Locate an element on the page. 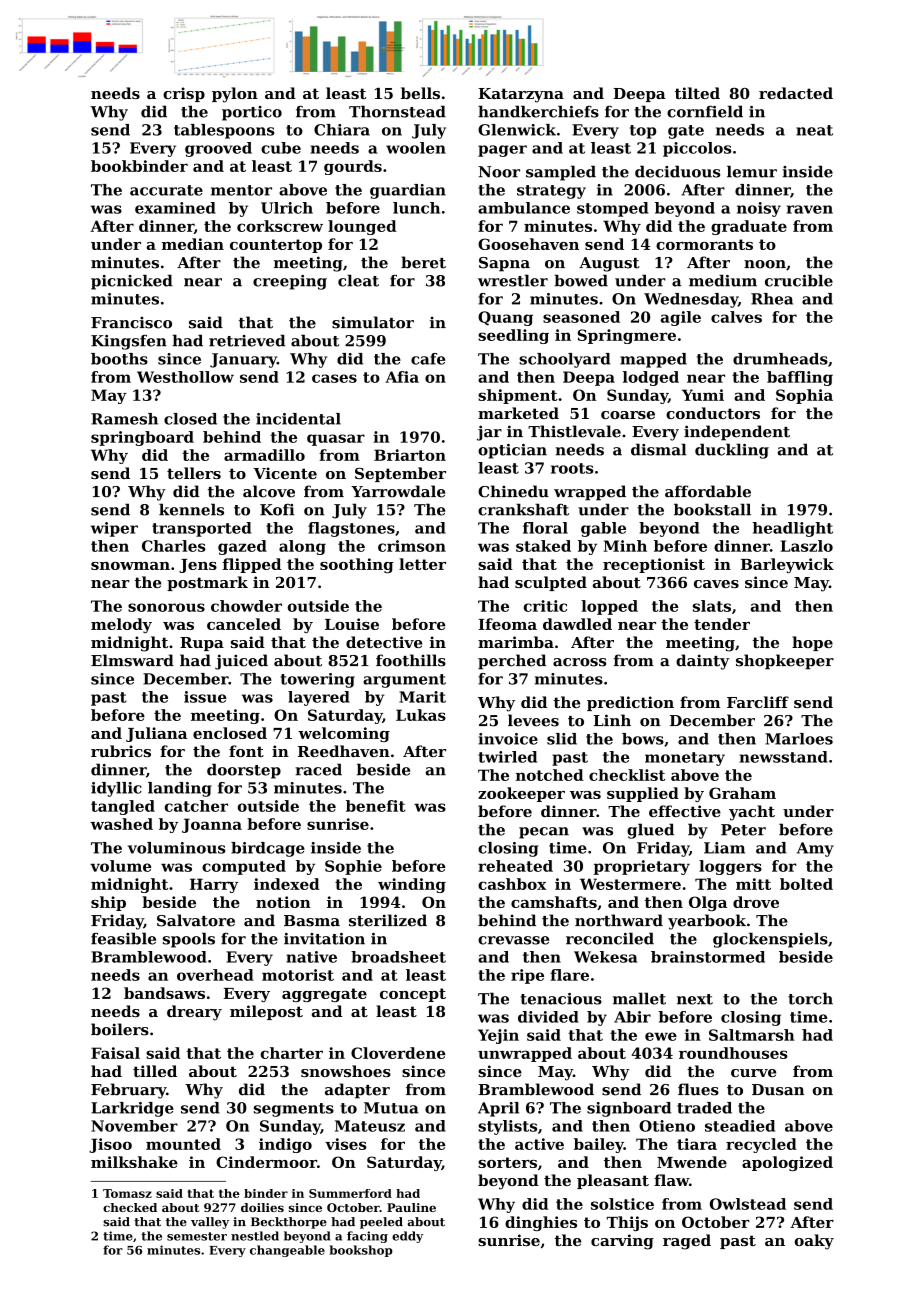  Sophia is located at coordinates (804, 396).
